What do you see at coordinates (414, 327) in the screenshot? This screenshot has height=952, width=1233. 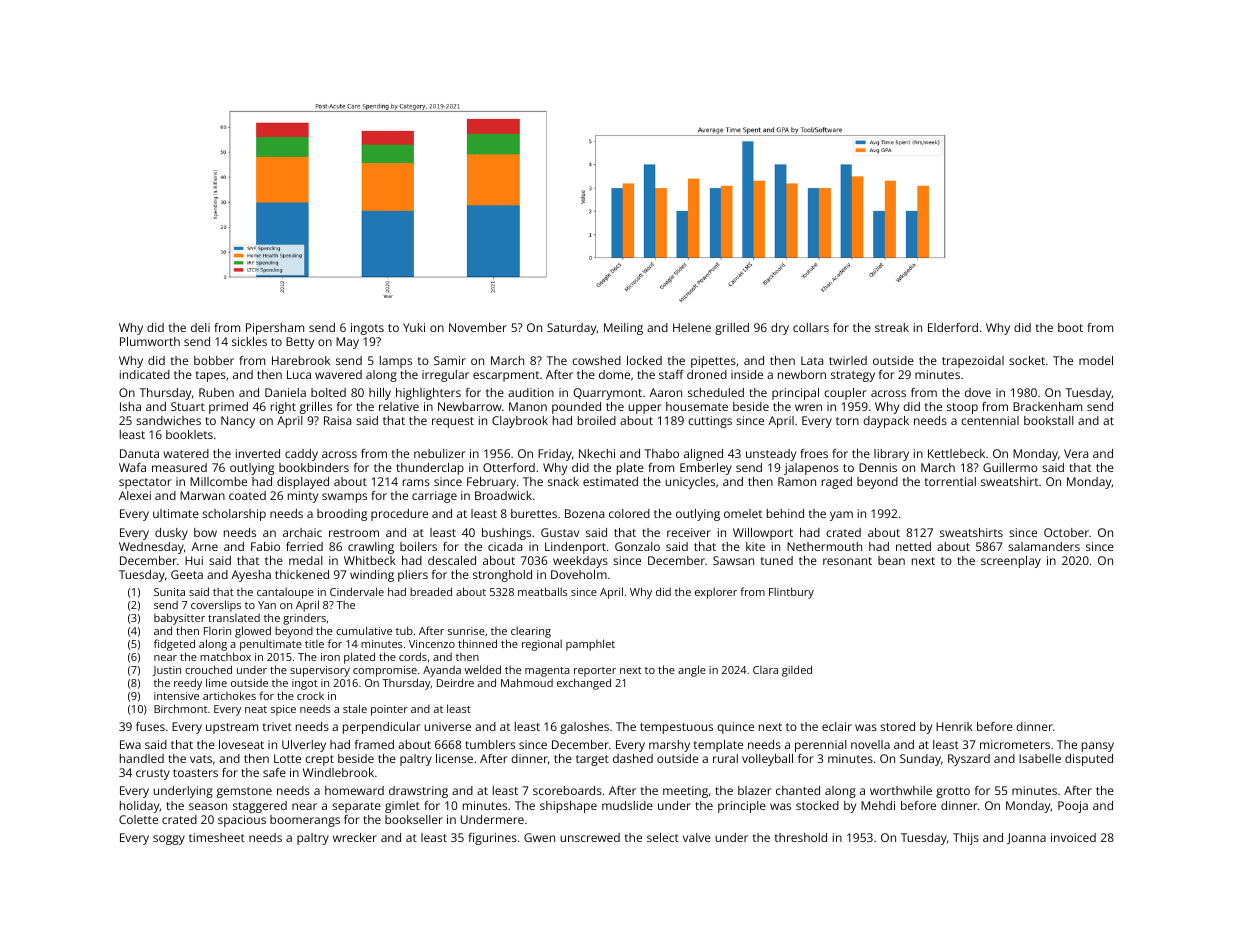 I see `Yuki` at bounding box center [414, 327].
